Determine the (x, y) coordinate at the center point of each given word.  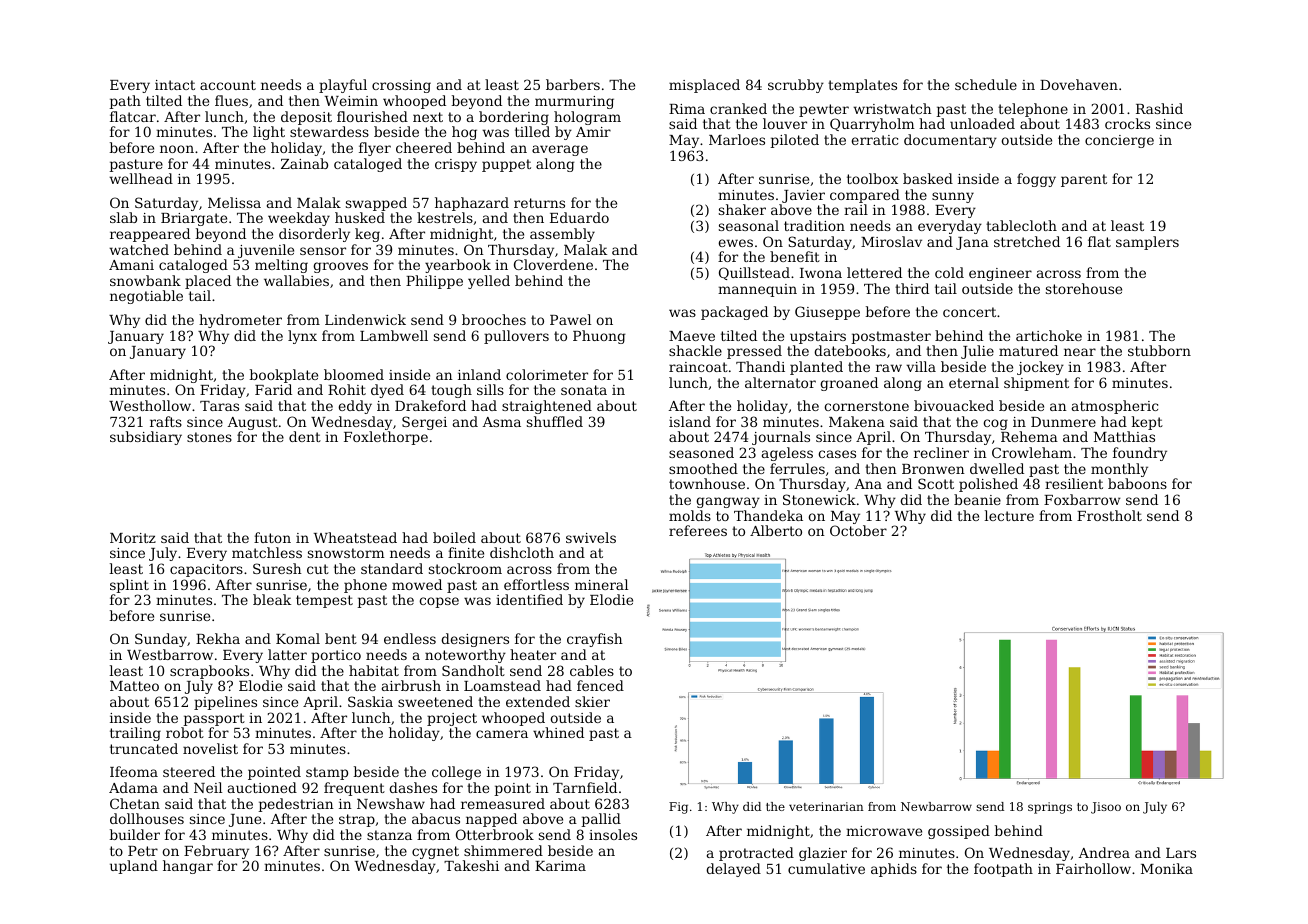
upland (134, 867)
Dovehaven (1079, 84)
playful (343, 86)
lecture (1009, 515)
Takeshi (471, 865)
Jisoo (1106, 808)
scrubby (796, 86)
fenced (600, 685)
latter (287, 654)
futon (272, 537)
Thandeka (768, 515)
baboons (1137, 483)
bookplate (284, 376)
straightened (547, 407)
